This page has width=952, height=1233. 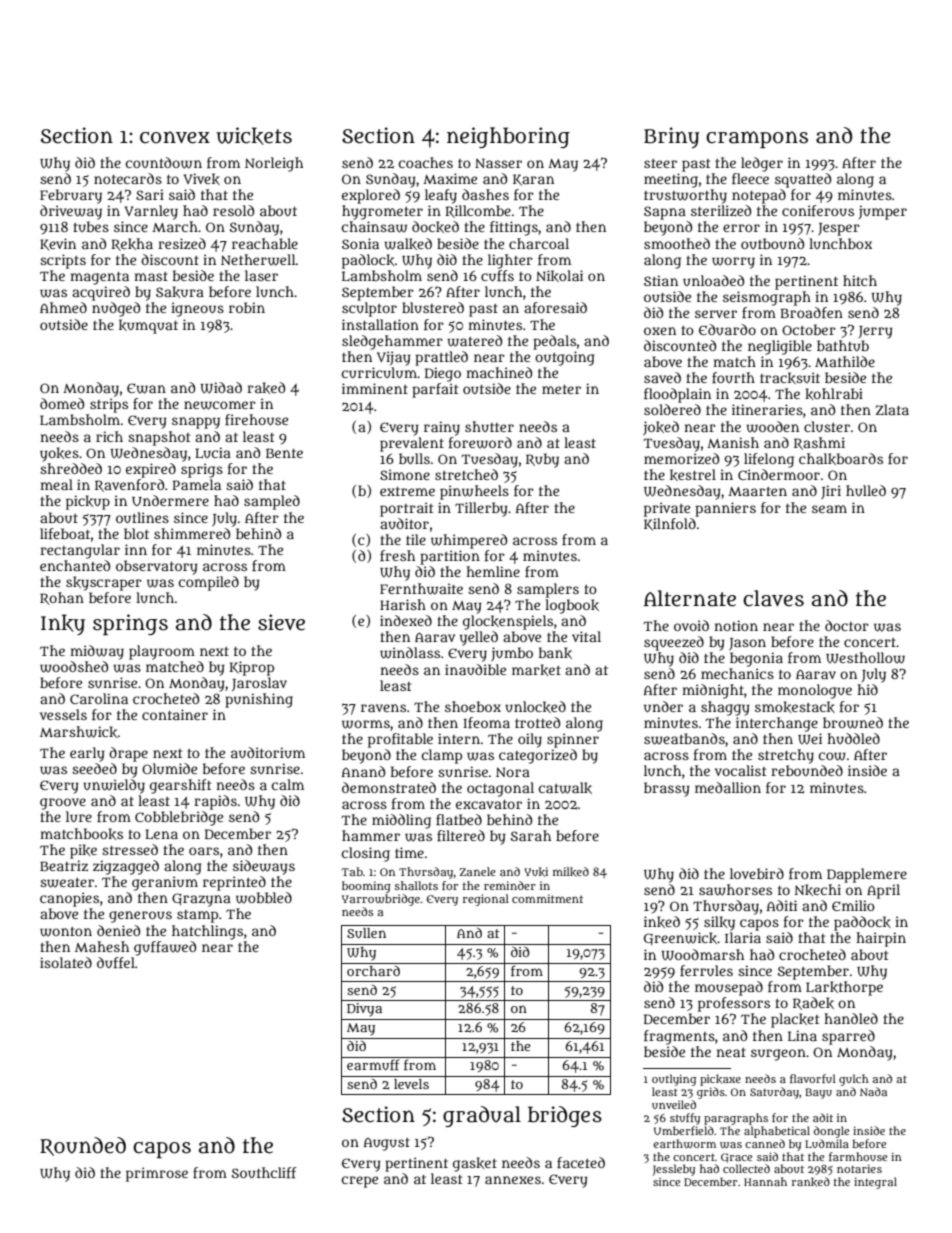 I want to click on Kevin, so click(x=58, y=244).
